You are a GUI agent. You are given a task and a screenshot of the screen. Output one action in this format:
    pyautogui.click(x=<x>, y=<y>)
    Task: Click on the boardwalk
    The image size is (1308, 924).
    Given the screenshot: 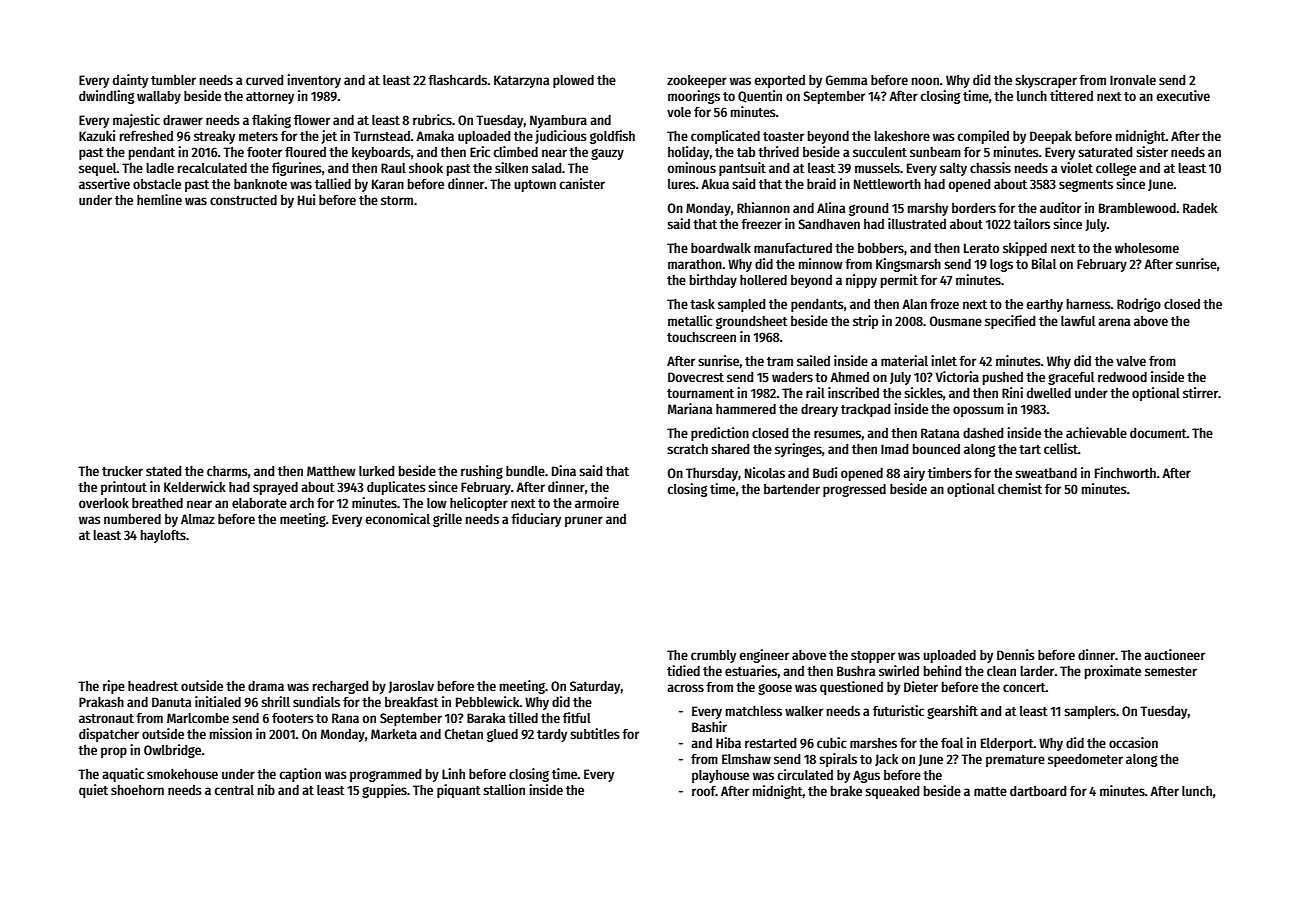 What is the action you would take?
    pyautogui.click(x=721, y=248)
